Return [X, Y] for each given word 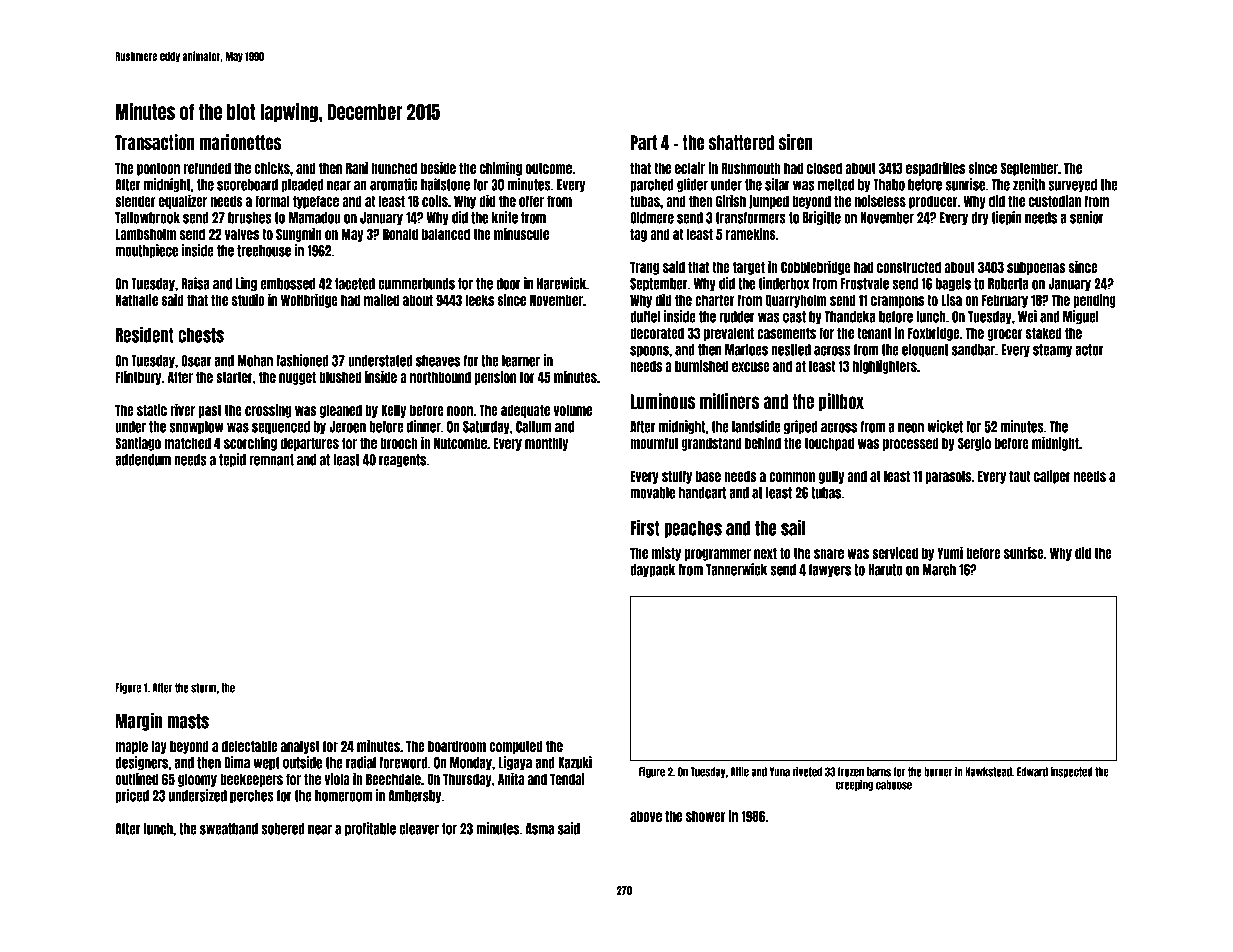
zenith [1029, 184]
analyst [300, 747]
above [646, 816]
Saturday [486, 427]
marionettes [240, 142]
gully [831, 477]
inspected [1071, 772]
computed [516, 747]
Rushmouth [751, 168]
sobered [283, 829]
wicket [945, 426]
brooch [399, 443]
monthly [546, 444]
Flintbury [138, 378]
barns [879, 772]
